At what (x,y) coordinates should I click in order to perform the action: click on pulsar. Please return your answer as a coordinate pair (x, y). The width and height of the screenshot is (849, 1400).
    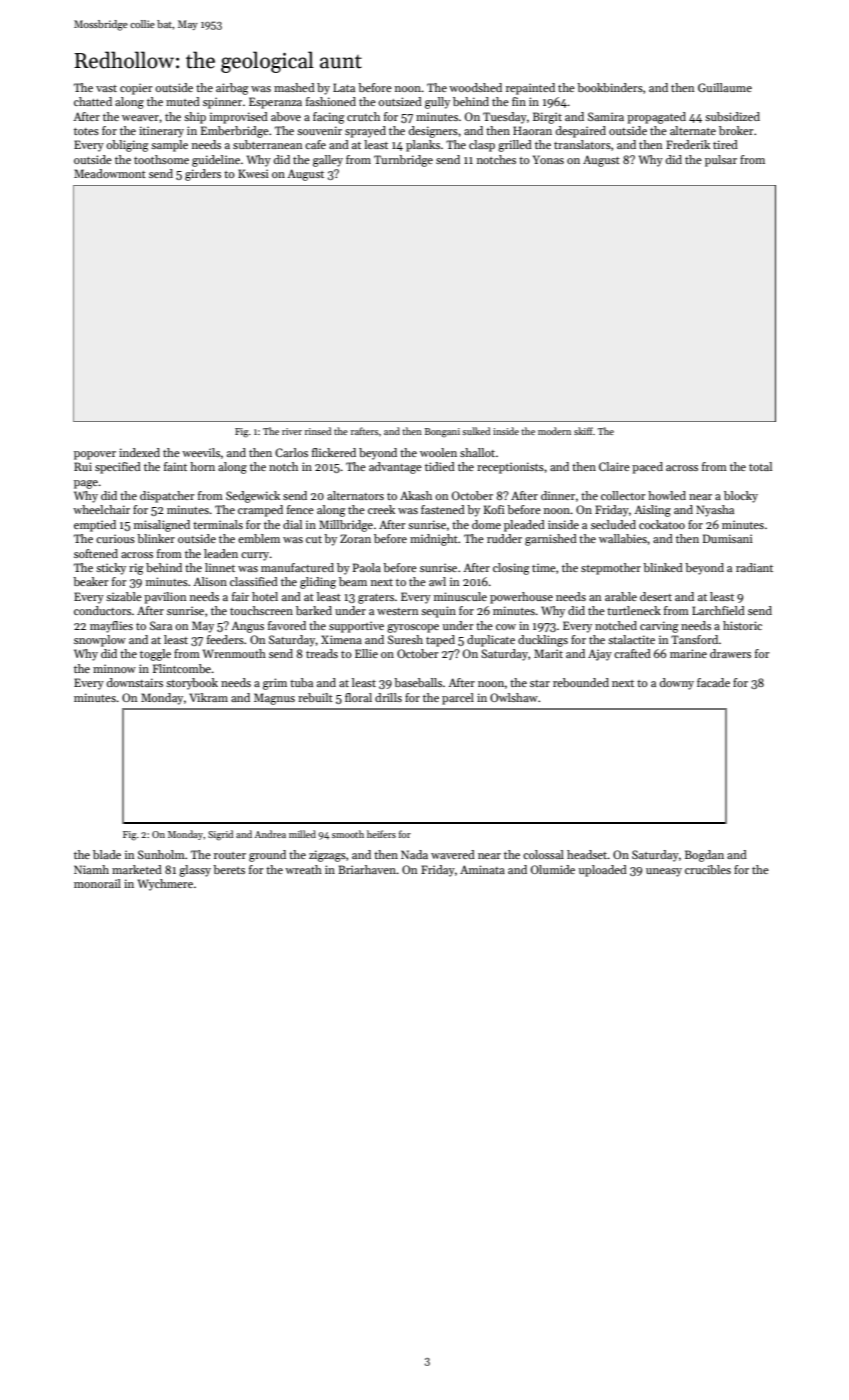
    Looking at the image, I should click on (721, 161).
